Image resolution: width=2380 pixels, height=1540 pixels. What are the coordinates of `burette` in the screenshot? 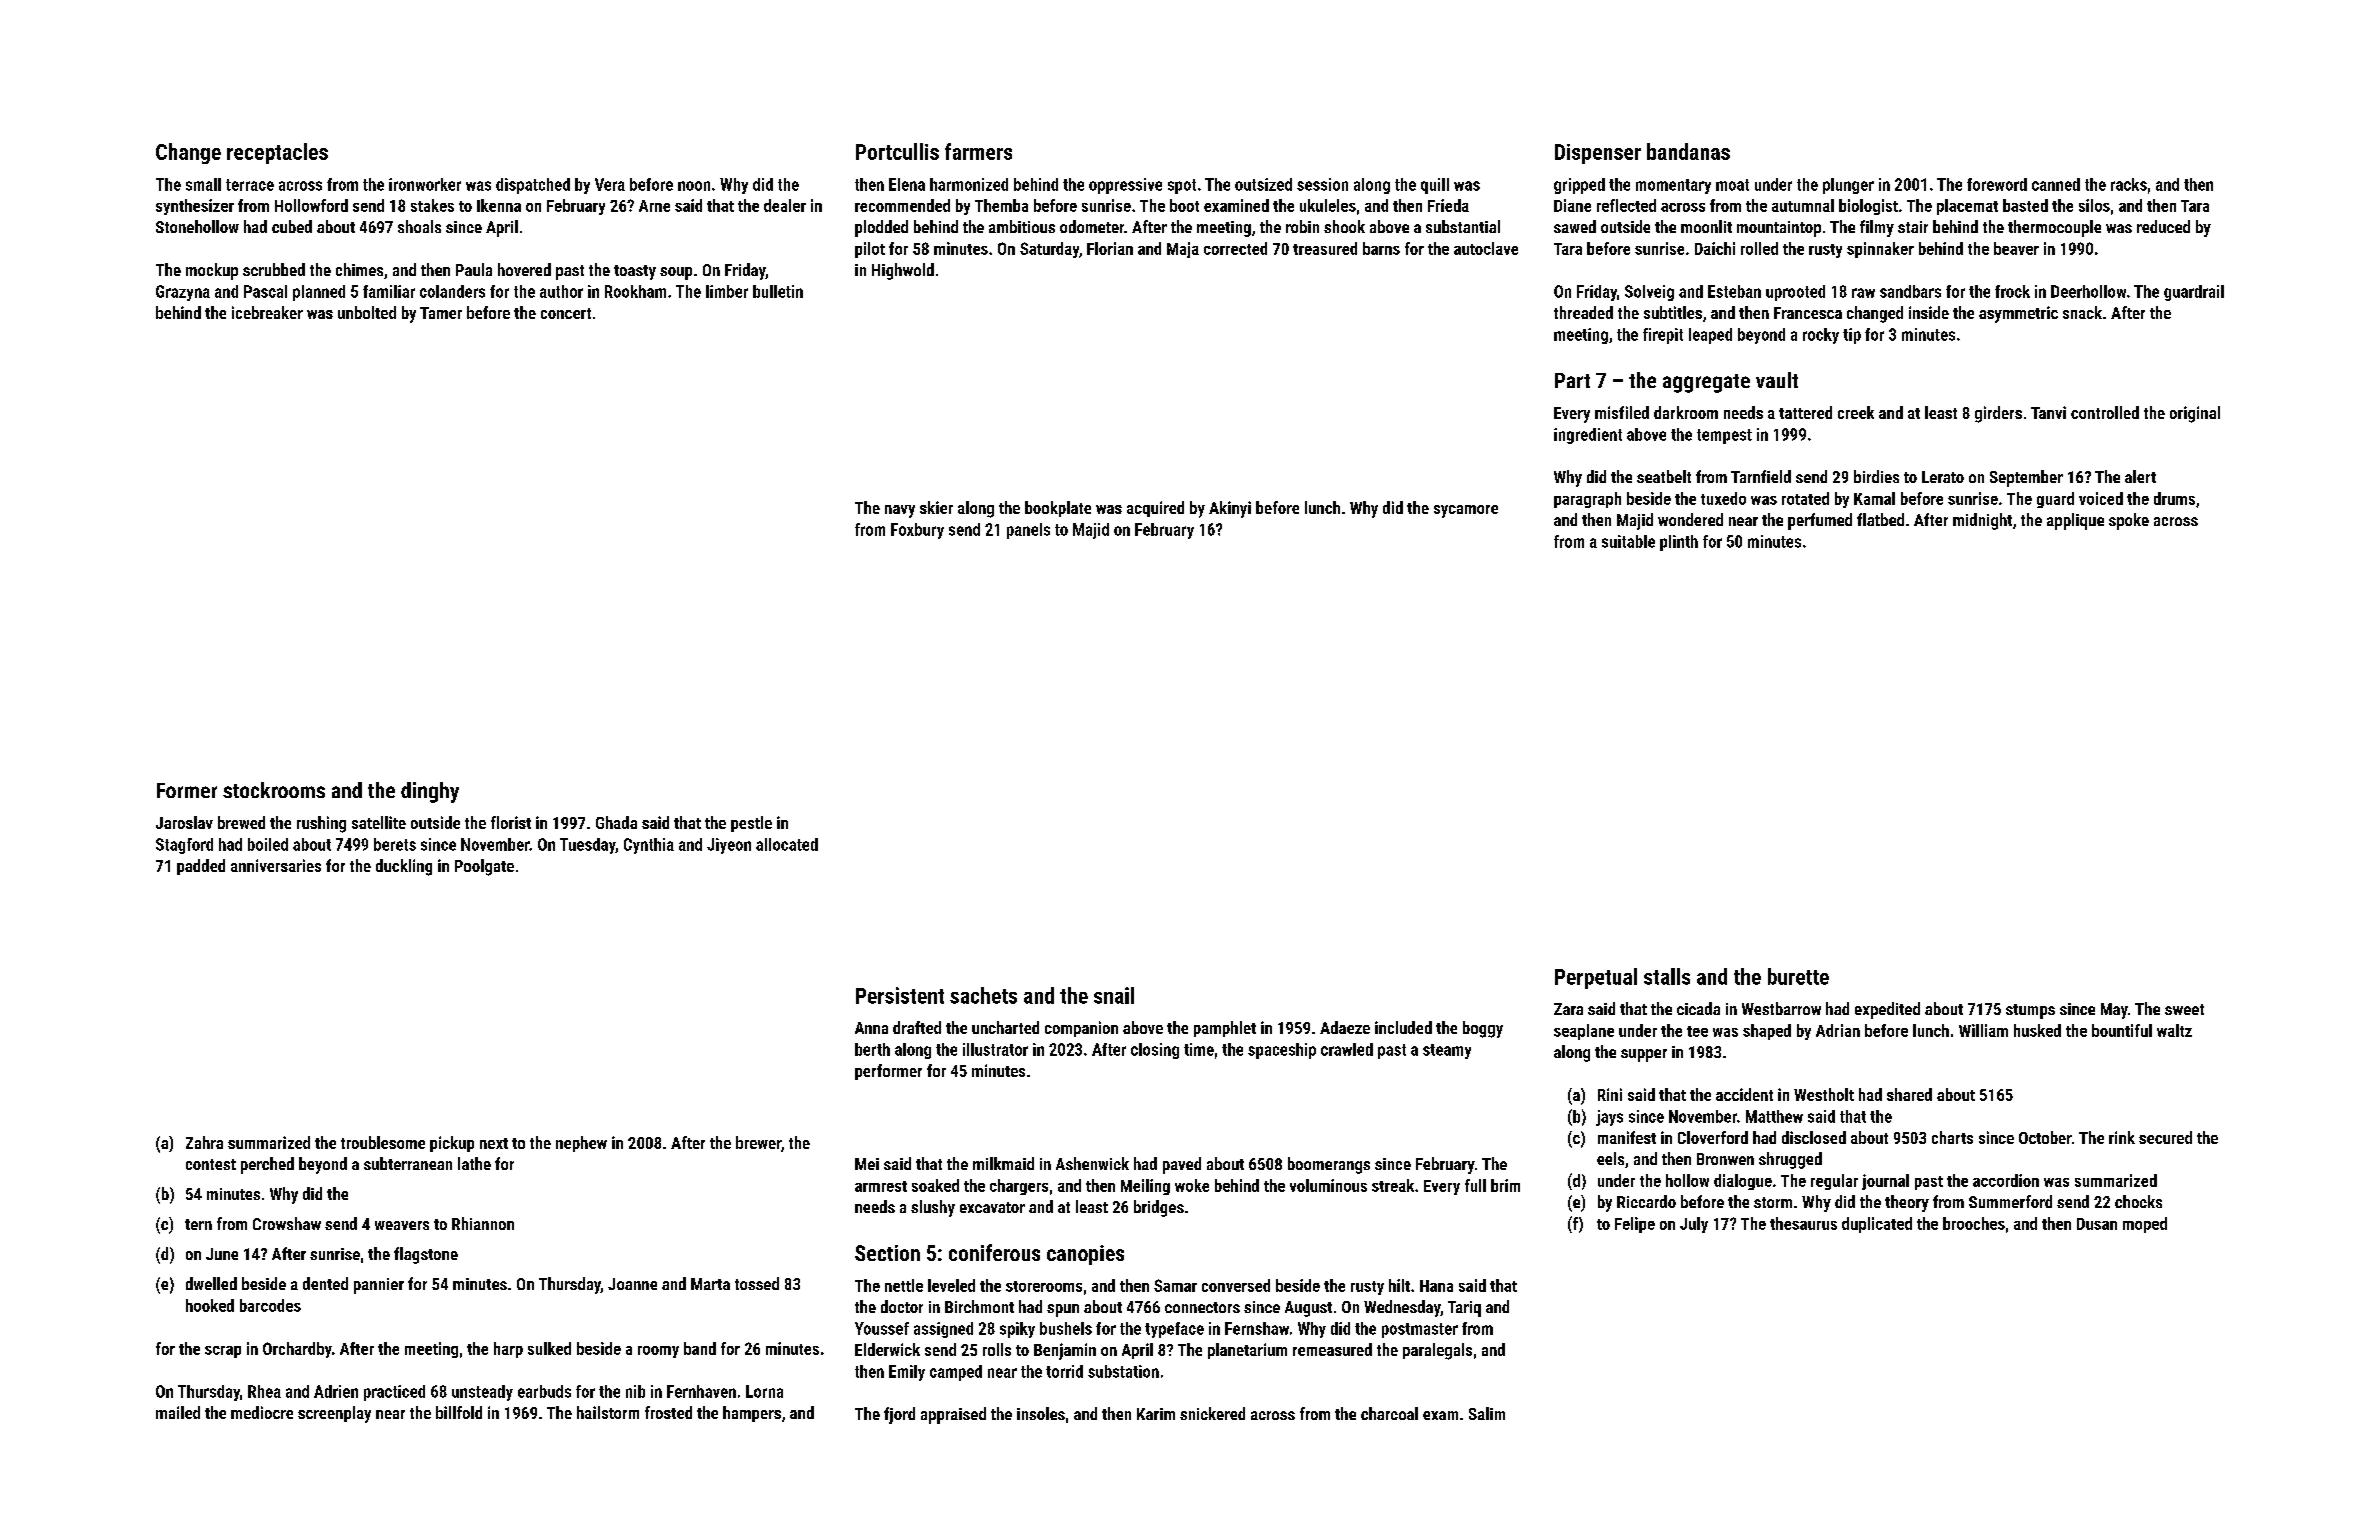 It's located at (1798, 976).
